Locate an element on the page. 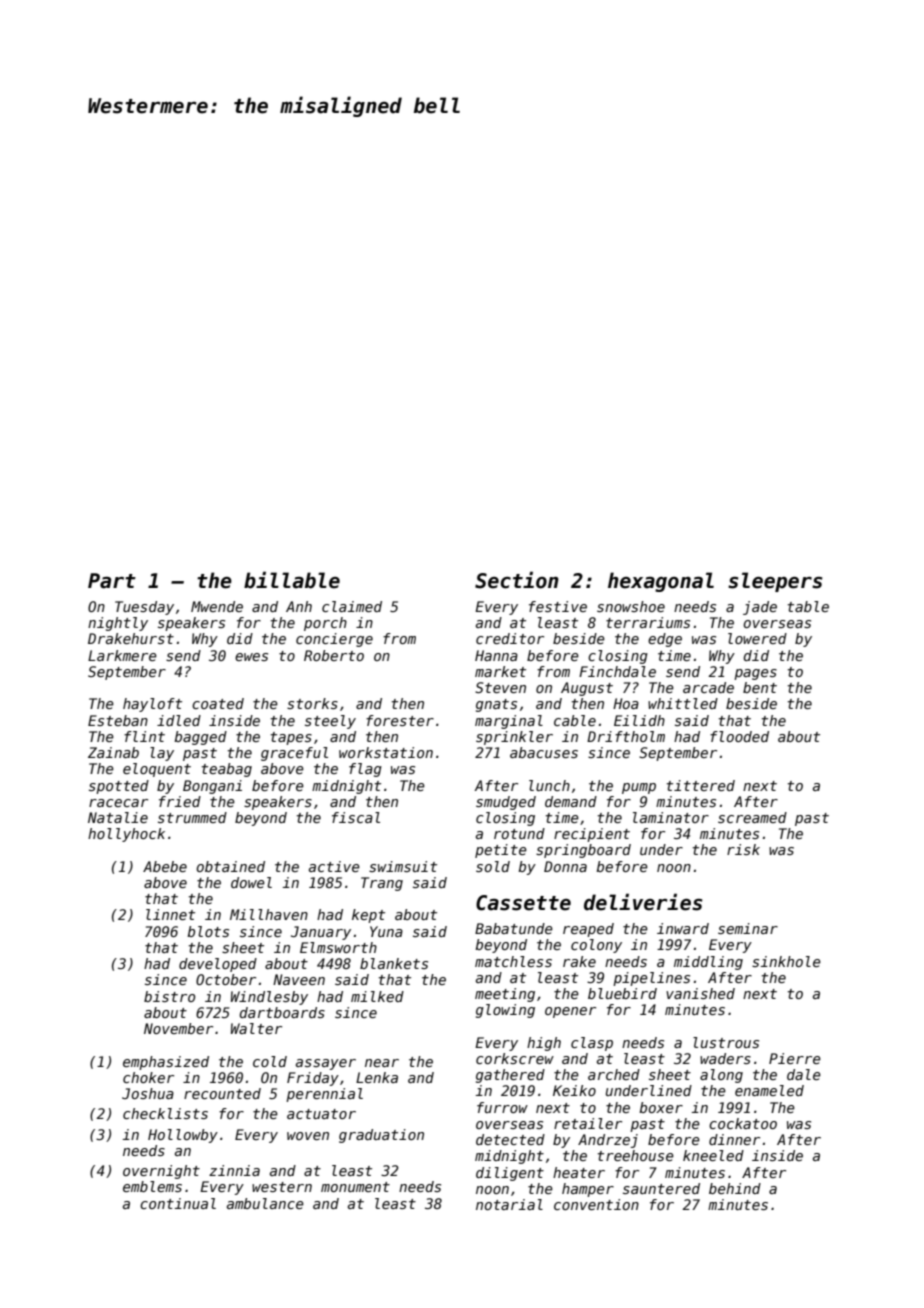 This page has width=924, height=1308. continual is located at coordinates (178, 1203).
